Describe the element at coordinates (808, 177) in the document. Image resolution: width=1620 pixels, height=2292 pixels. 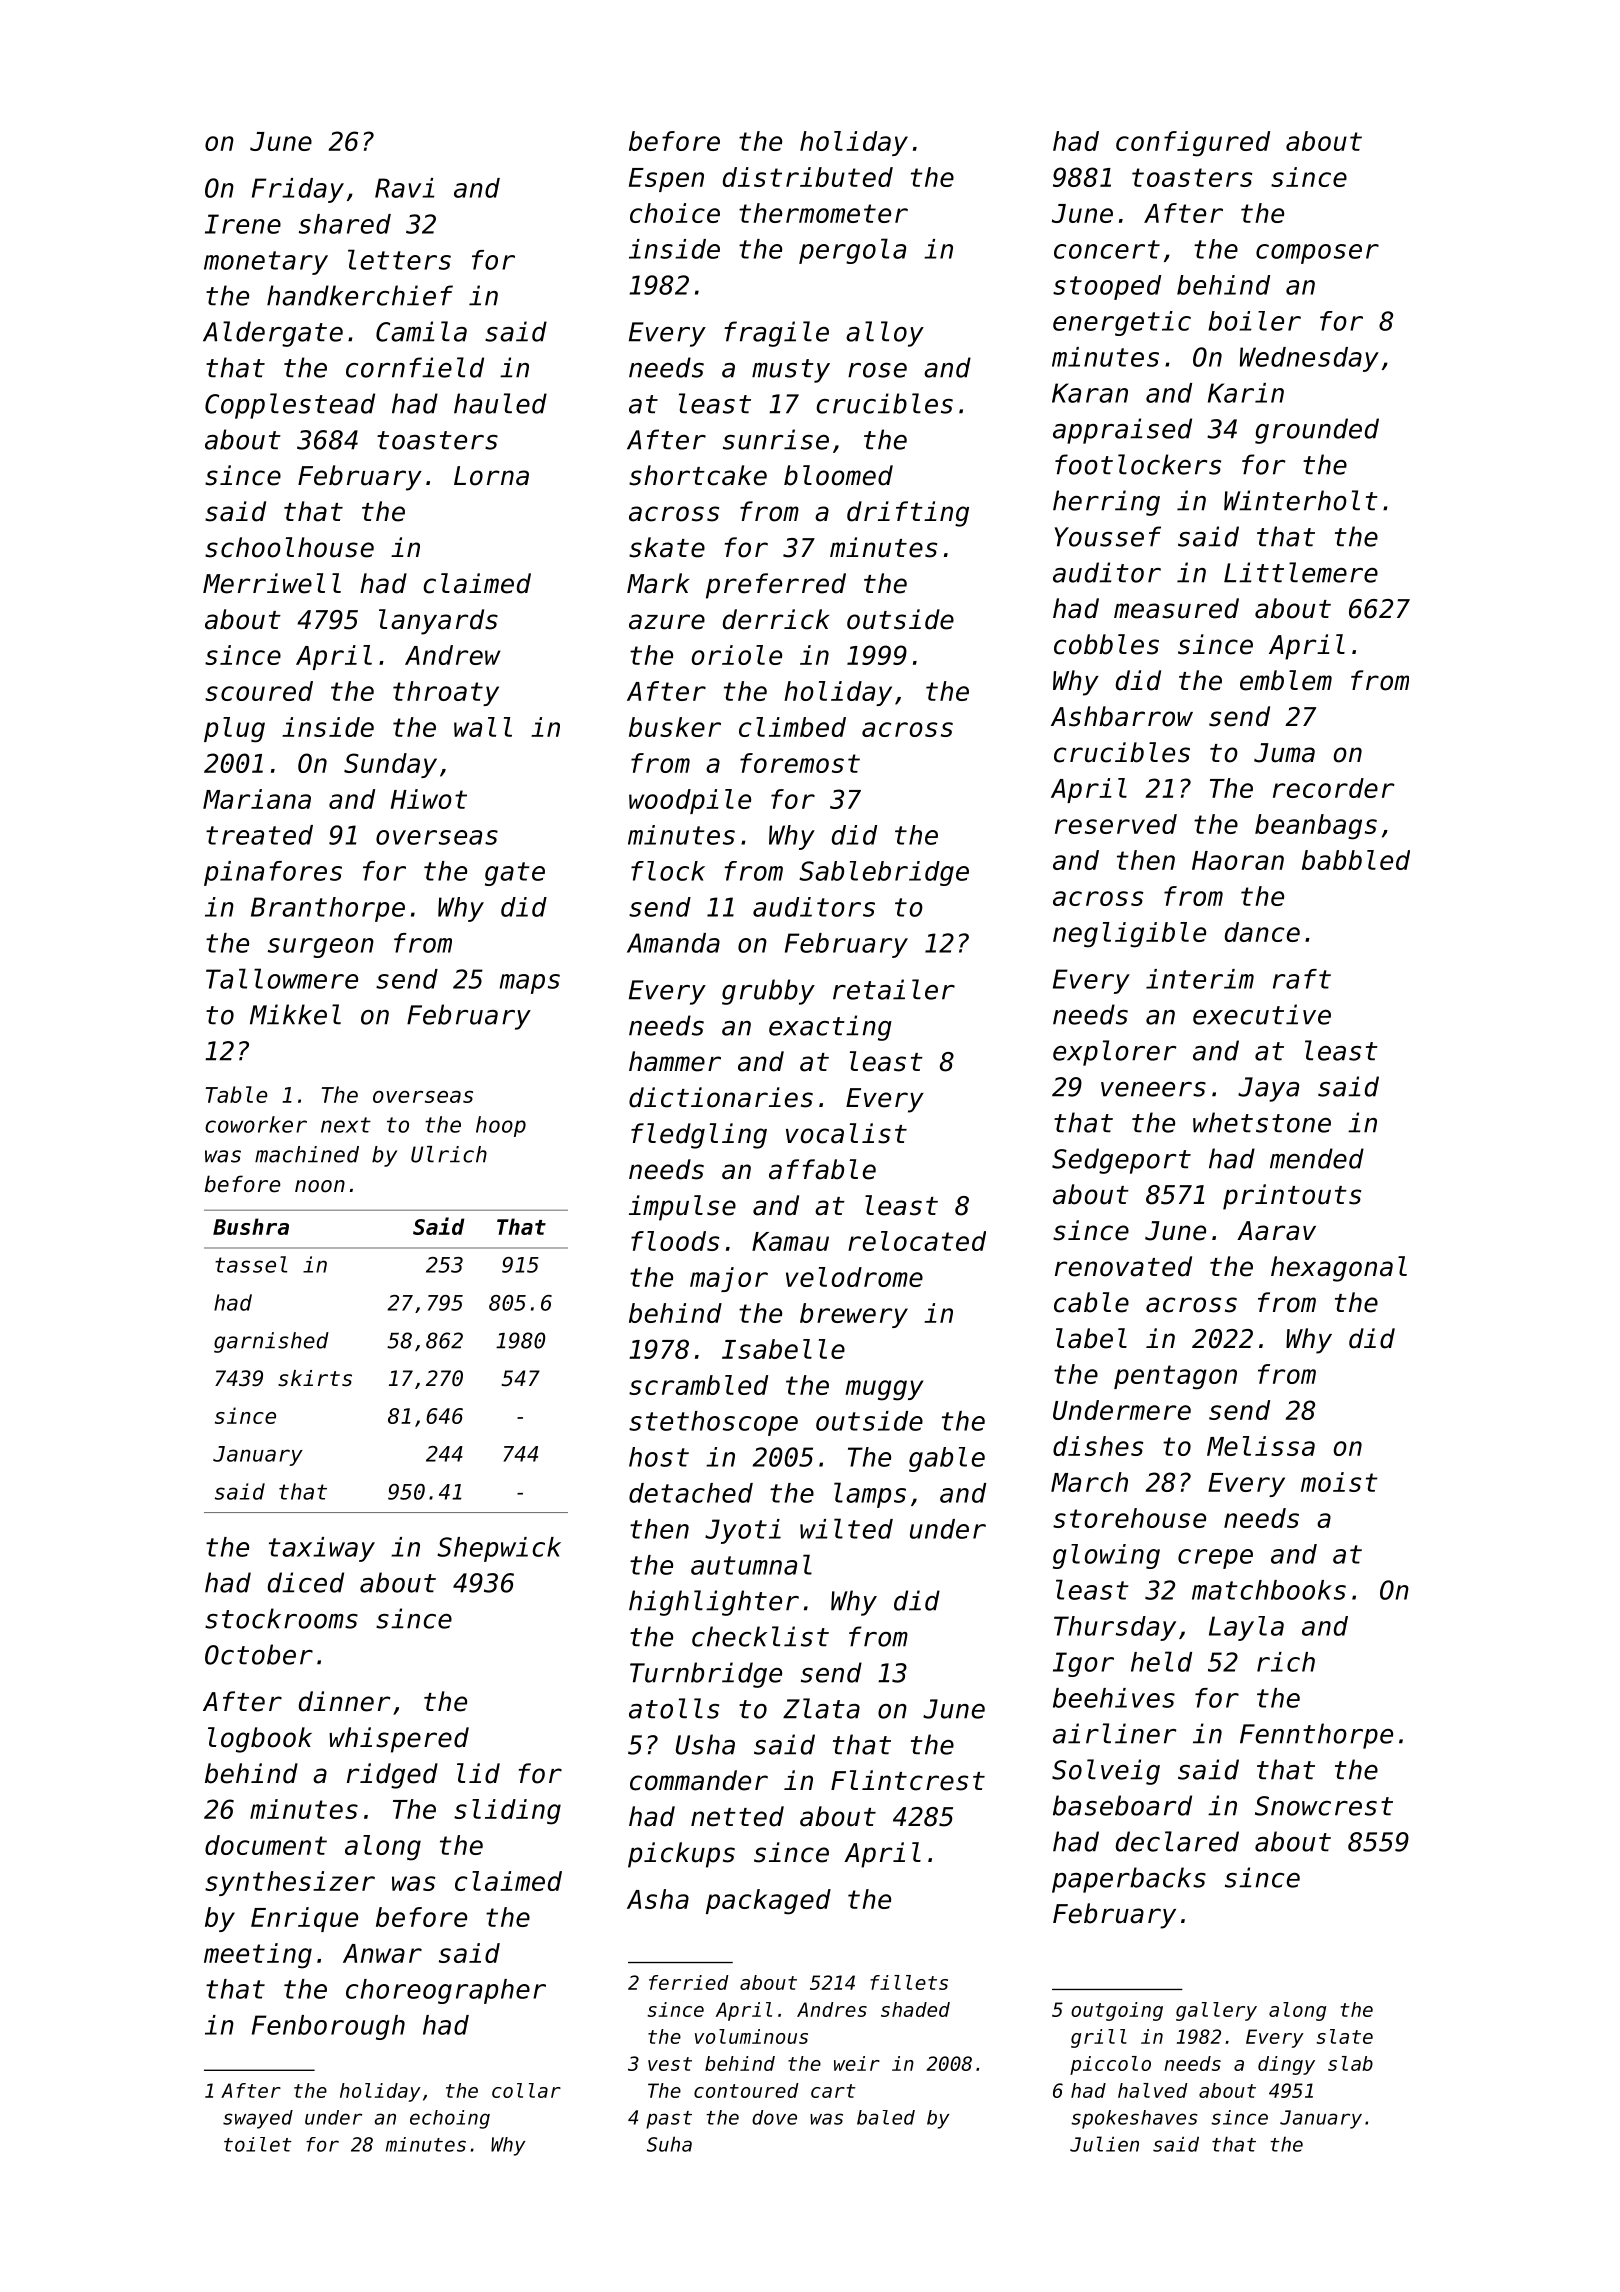
I see `distributed` at that location.
